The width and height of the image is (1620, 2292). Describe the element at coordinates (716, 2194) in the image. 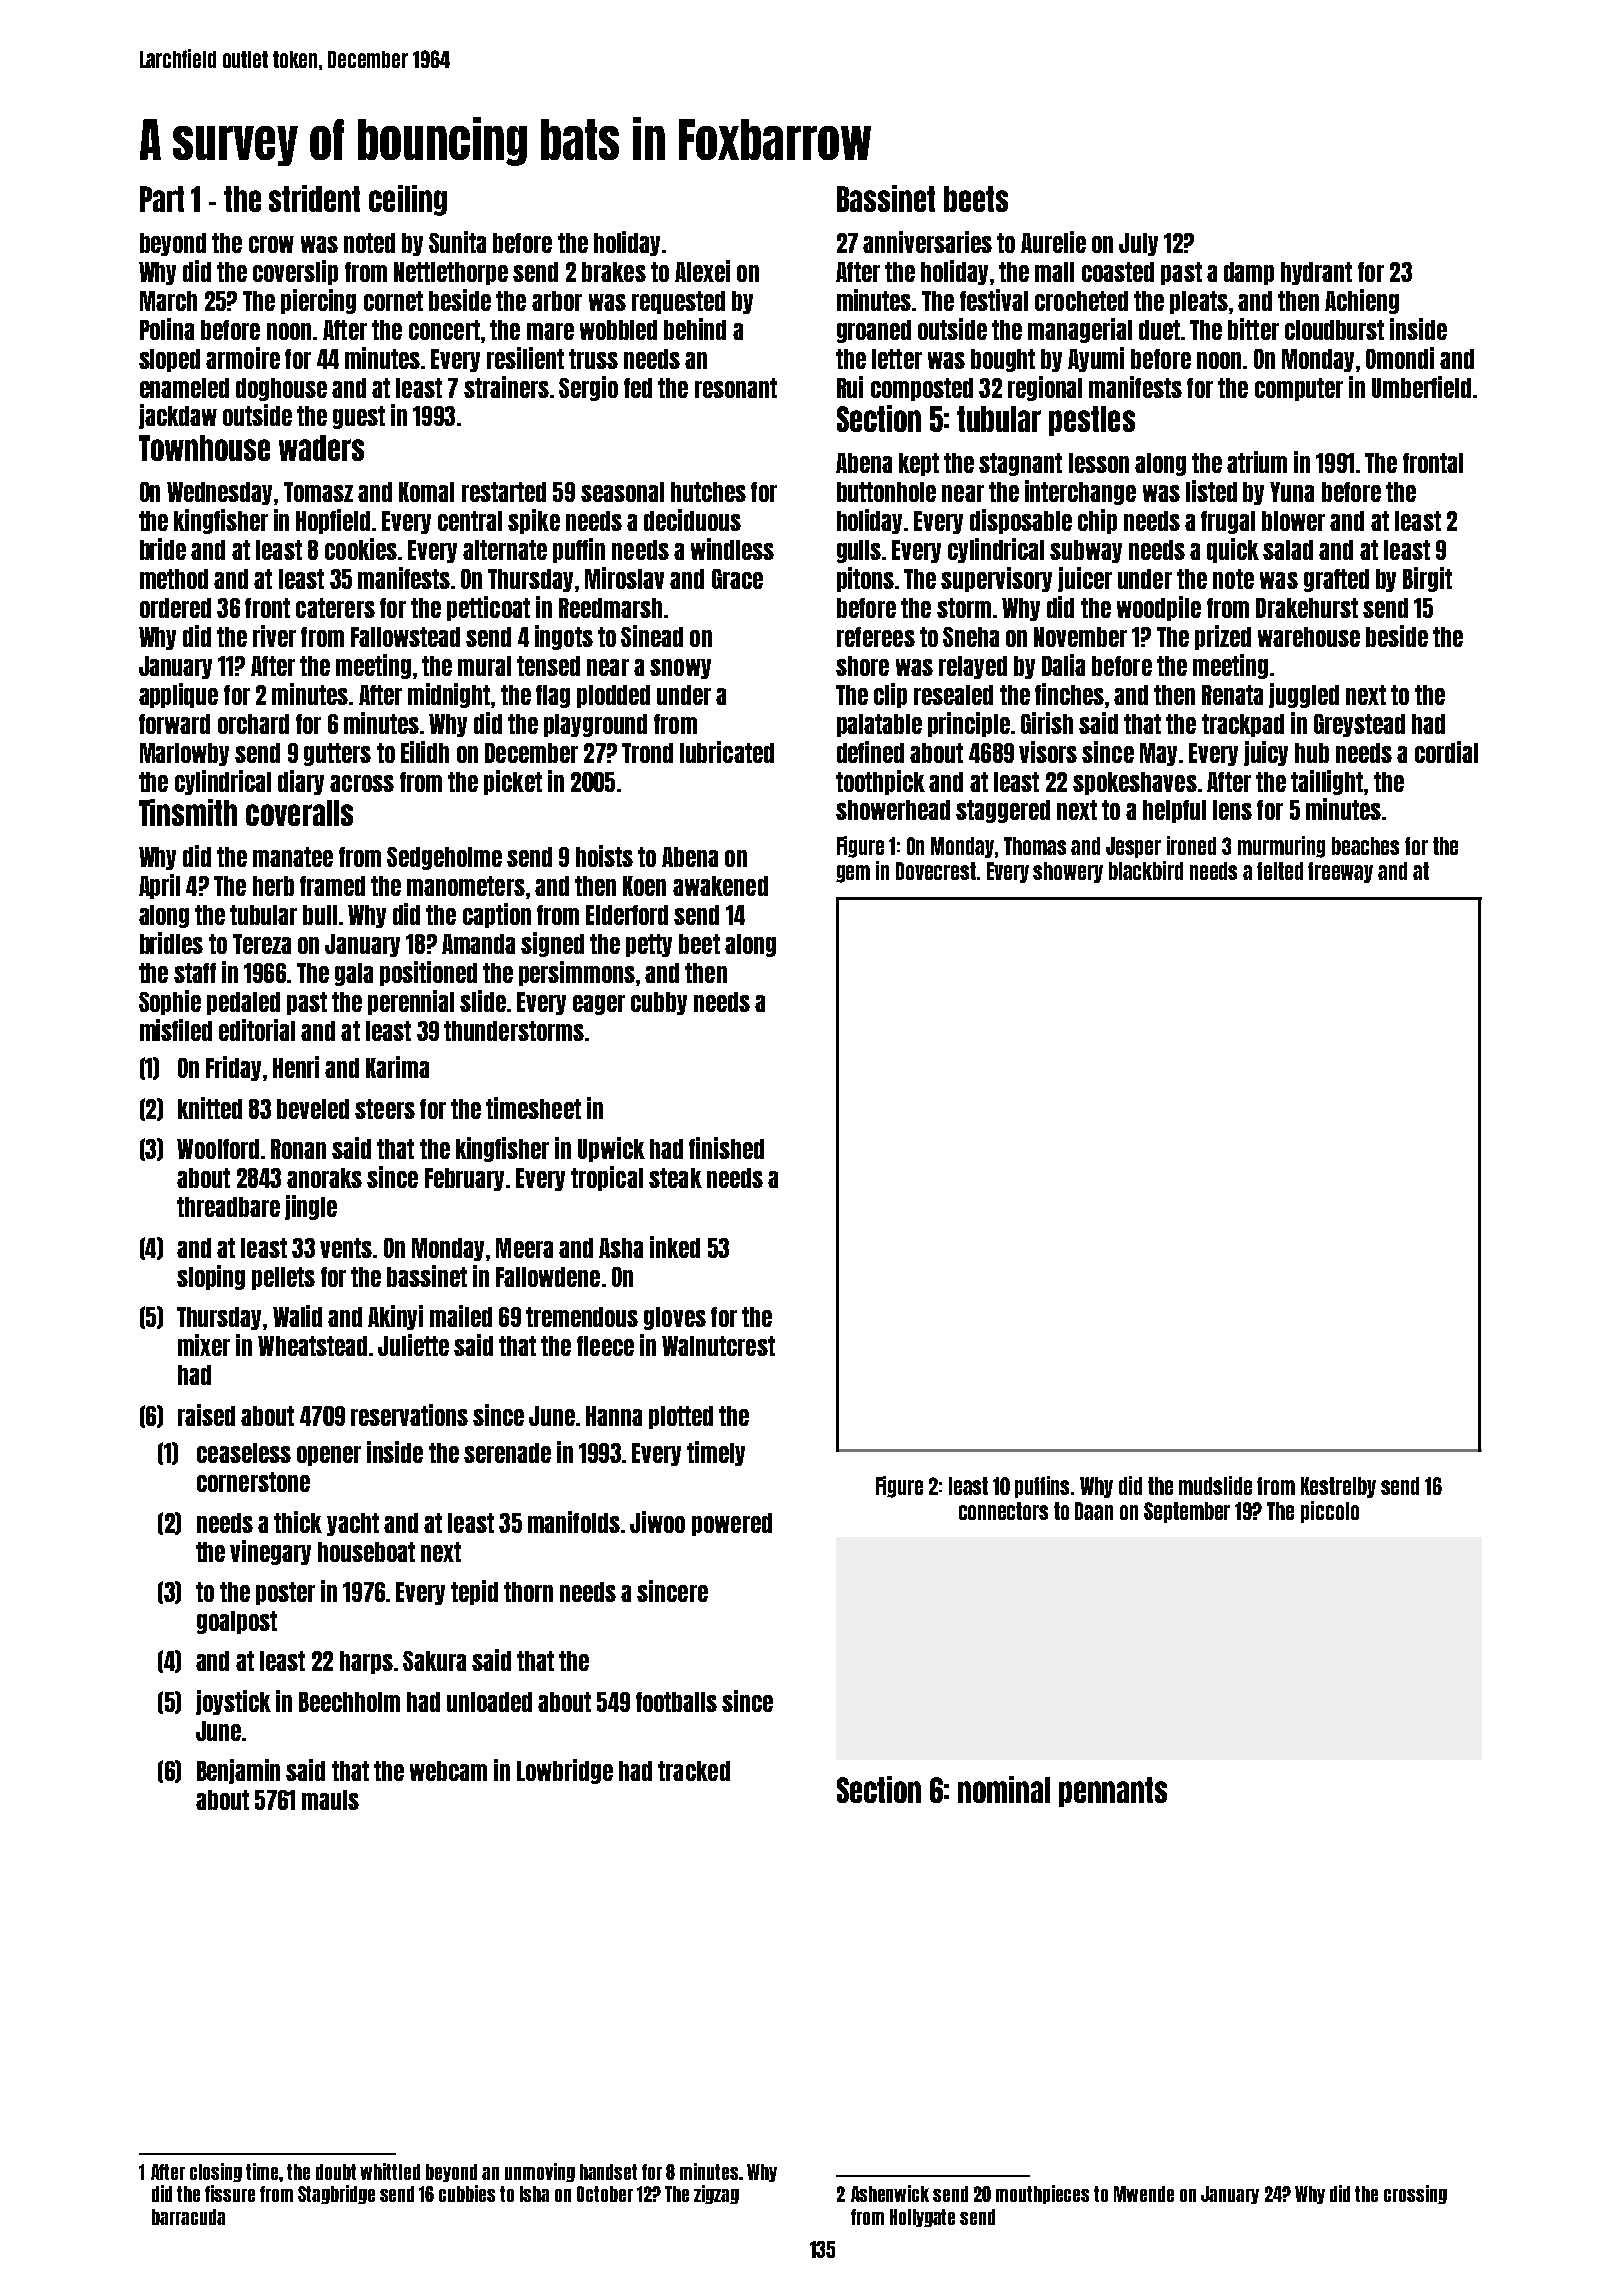

I see `zigzag` at that location.
